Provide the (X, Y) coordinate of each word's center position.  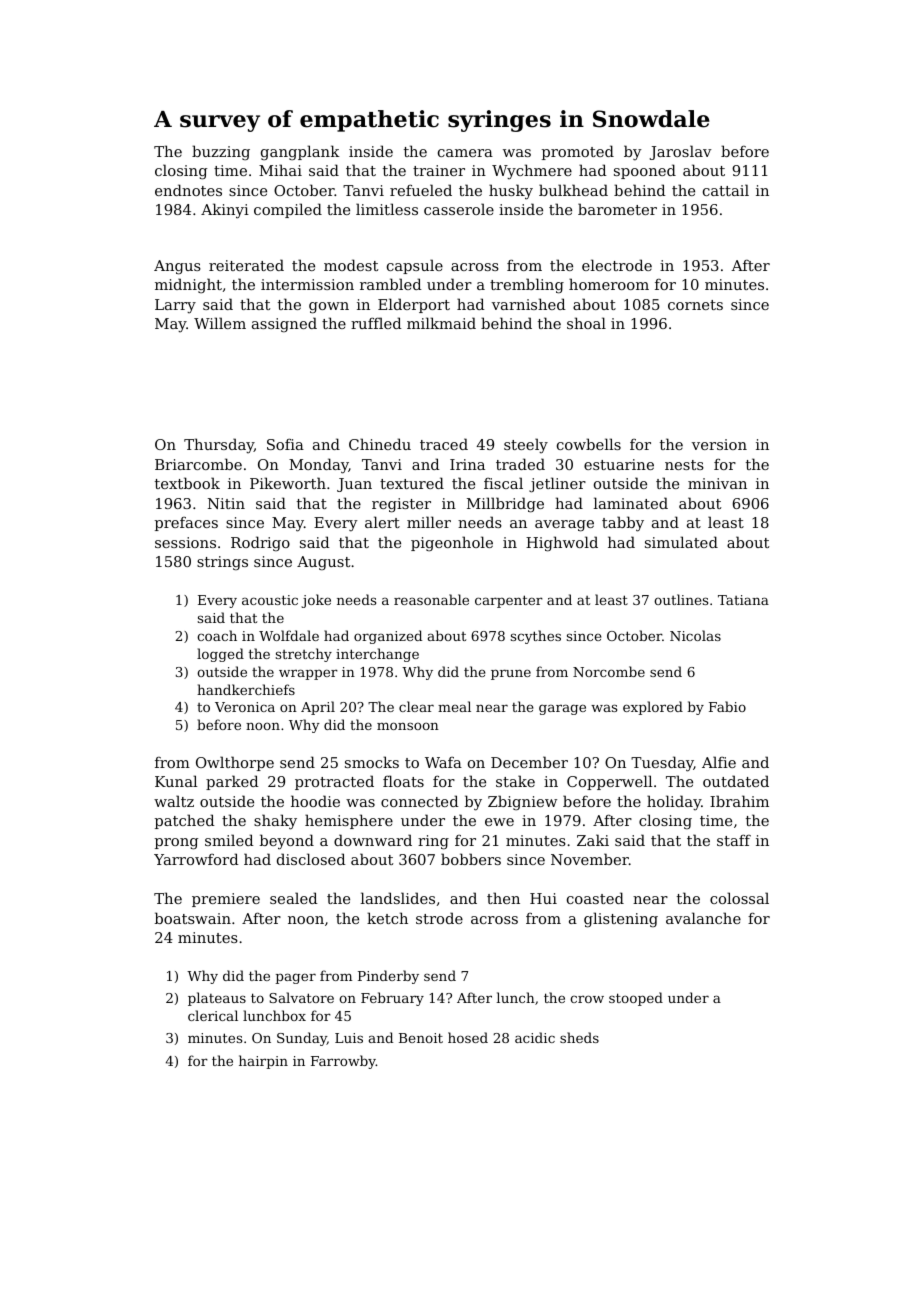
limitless (387, 209)
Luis (349, 1038)
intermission (307, 284)
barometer (617, 209)
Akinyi (225, 211)
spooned (645, 171)
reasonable (431, 599)
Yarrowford (196, 859)
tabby (623, 524)
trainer (439, 170)
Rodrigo (260, 543)
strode (439, 918)
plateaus (217, 999)
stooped (636, 999)
